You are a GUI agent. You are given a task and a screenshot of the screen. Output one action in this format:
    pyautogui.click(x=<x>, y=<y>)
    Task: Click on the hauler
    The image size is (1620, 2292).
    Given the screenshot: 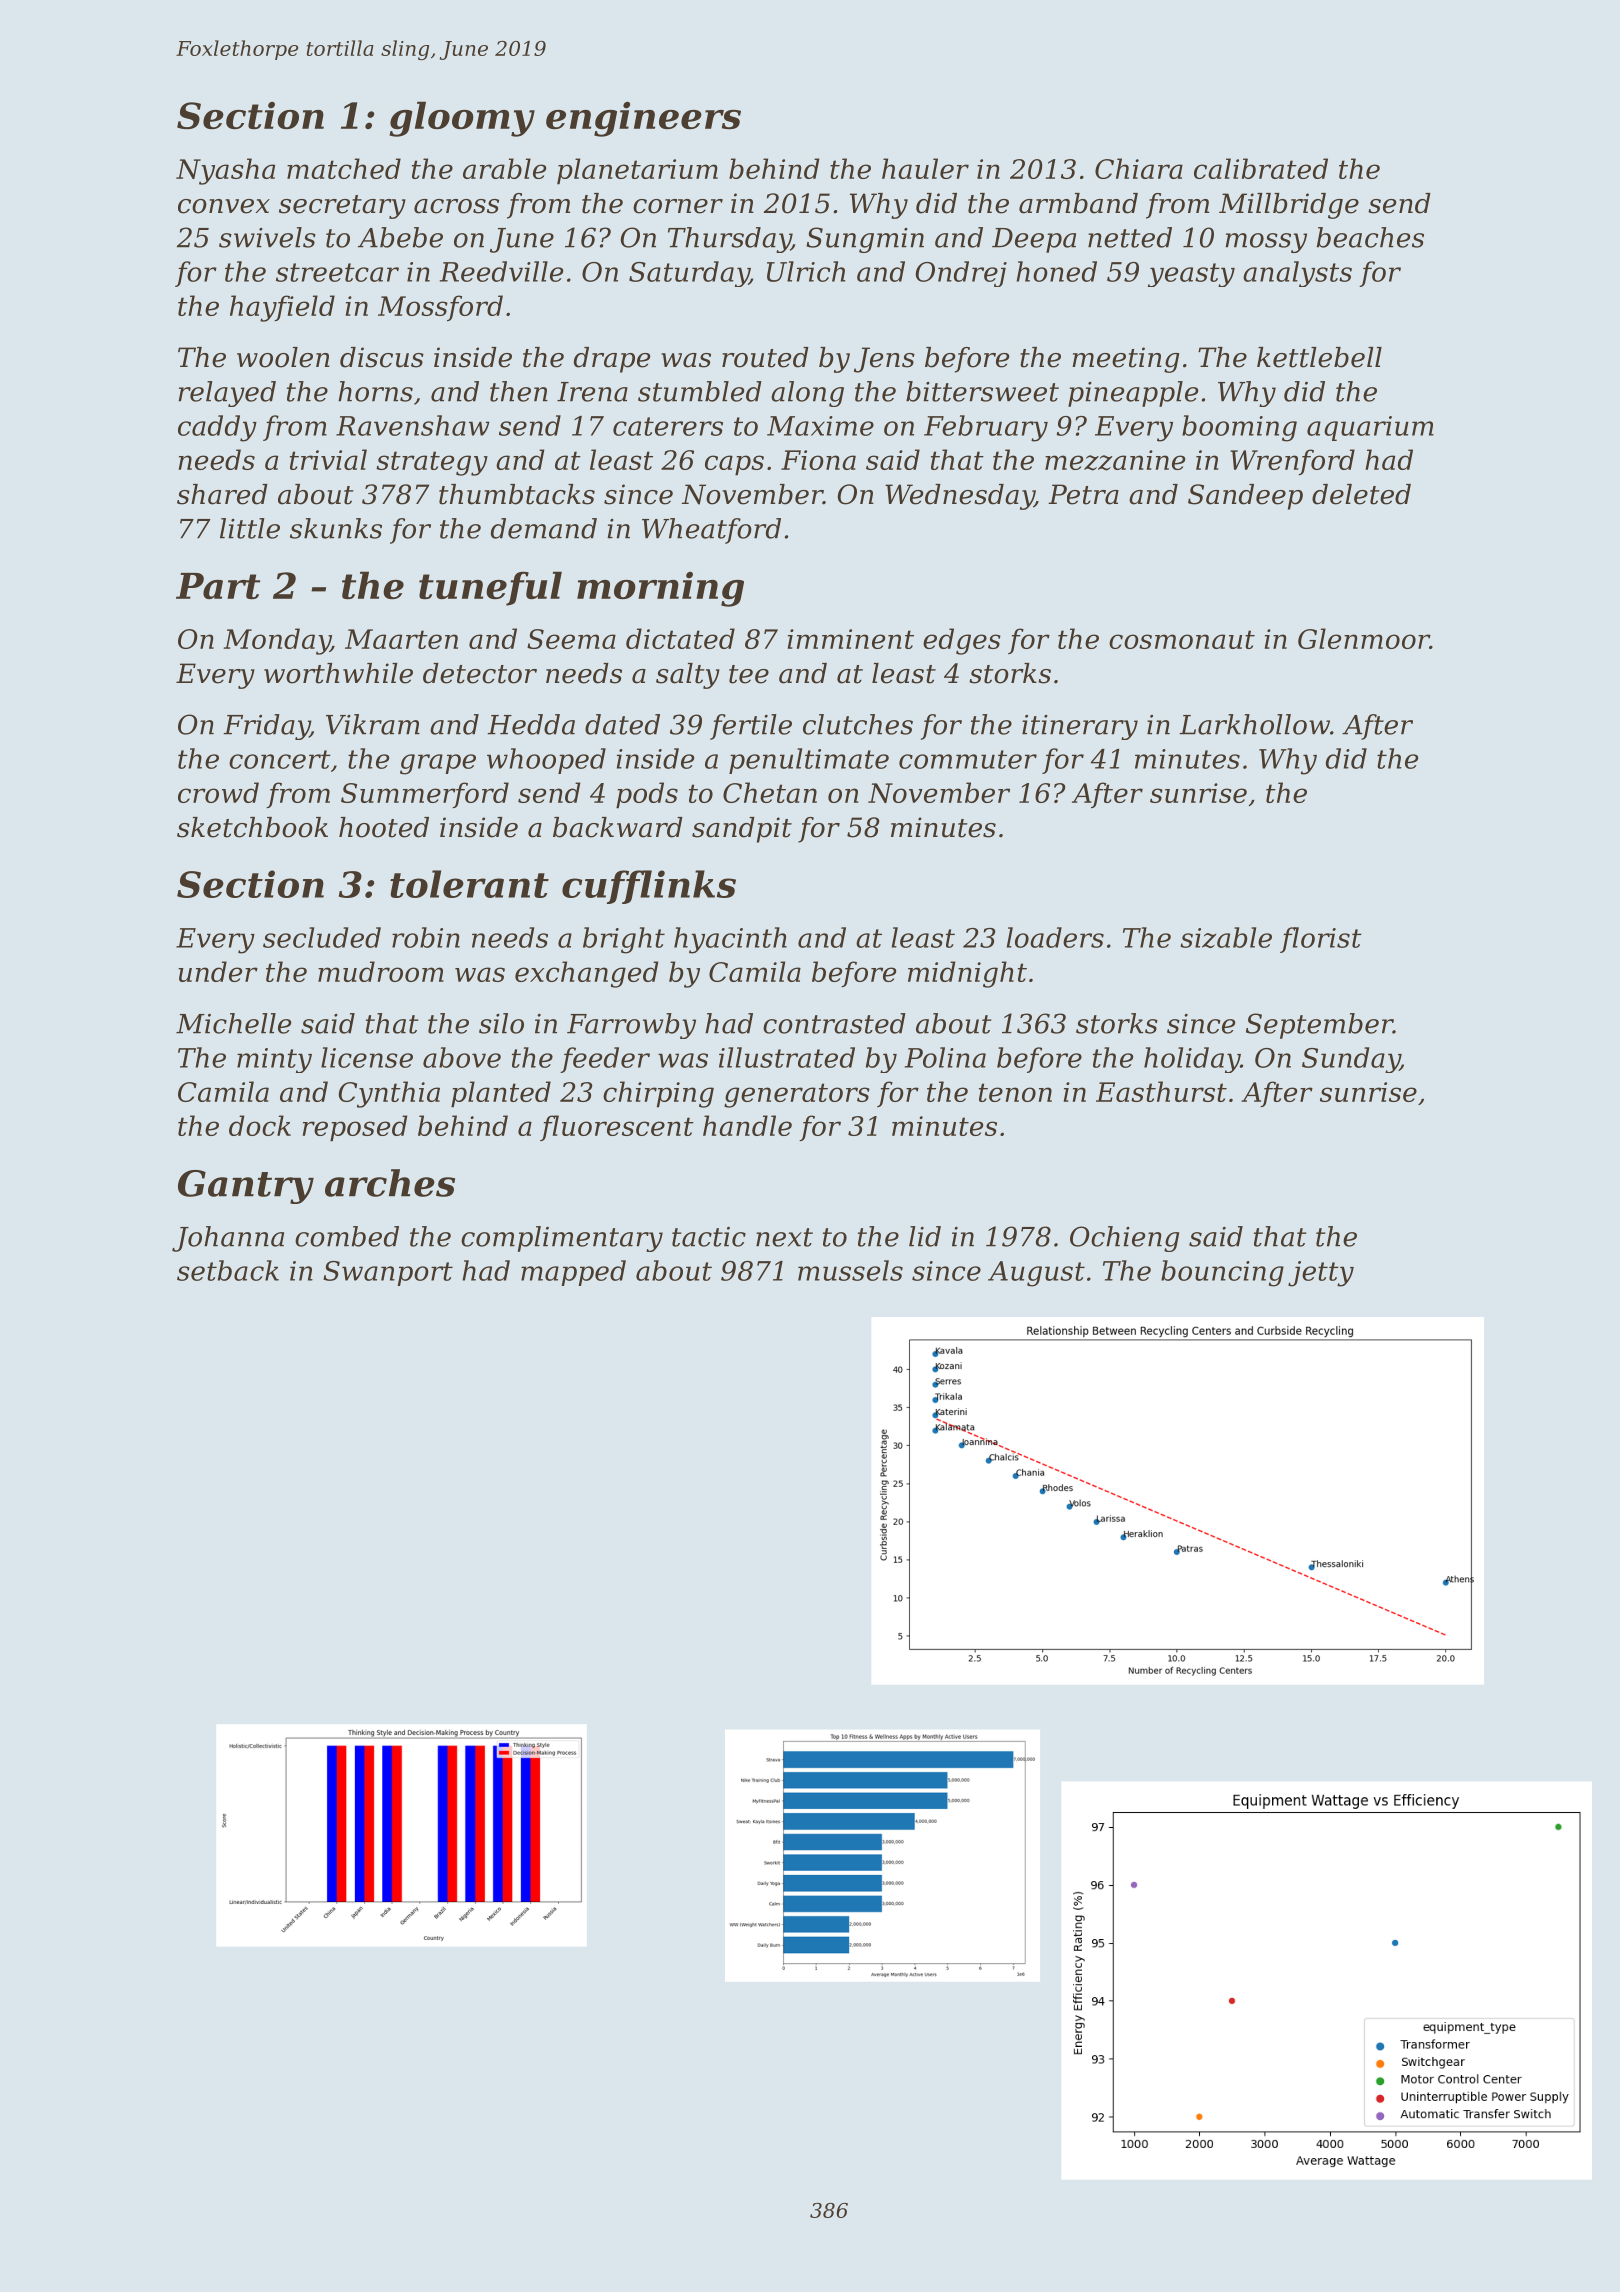 What is the action you would take?
    pyautogui.click(x=925, y=168)
